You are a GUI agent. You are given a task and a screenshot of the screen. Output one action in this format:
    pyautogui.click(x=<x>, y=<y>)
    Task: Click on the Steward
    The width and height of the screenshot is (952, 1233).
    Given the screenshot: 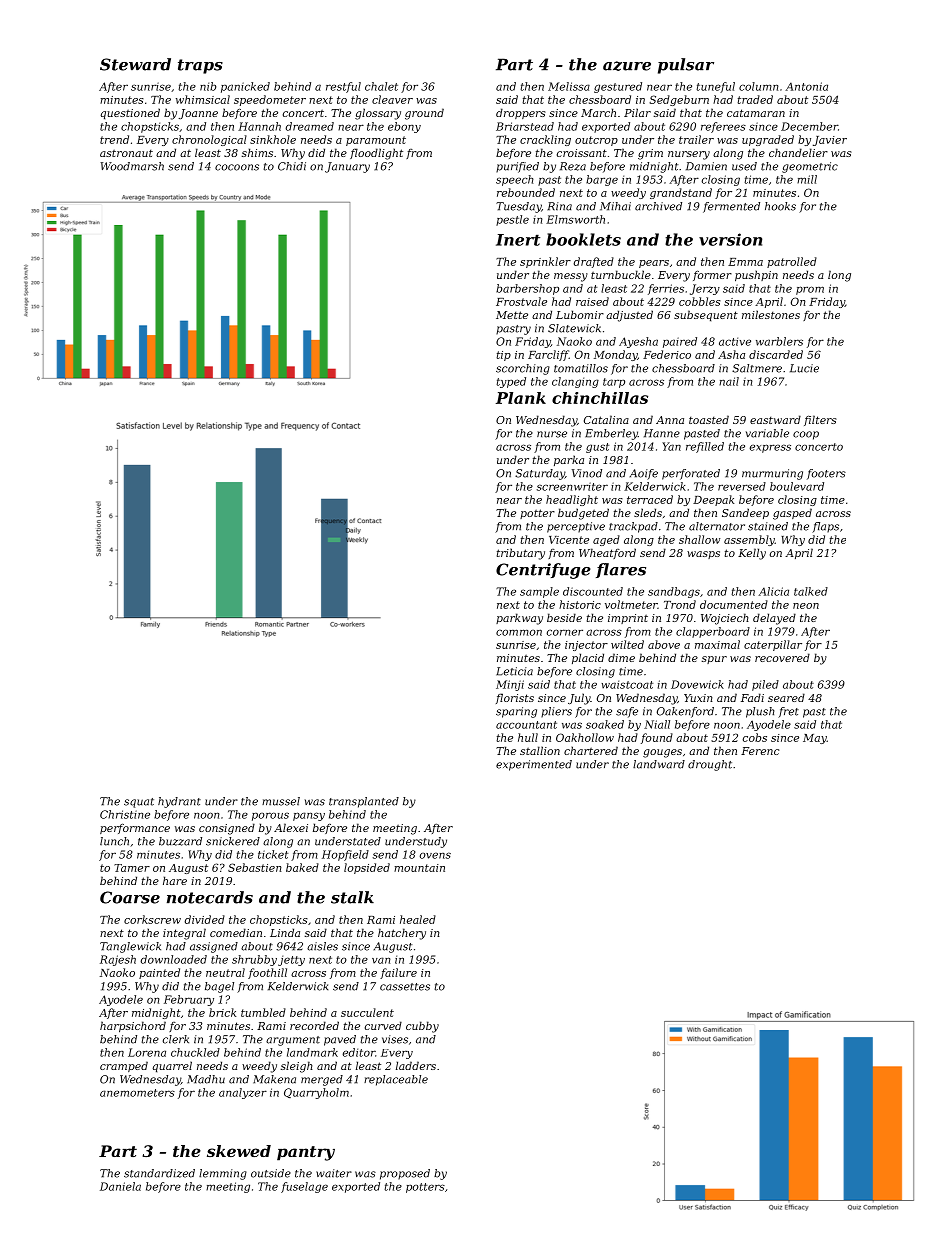 What is the action you would take?
    pyautogui.click(x=135, y=64)
